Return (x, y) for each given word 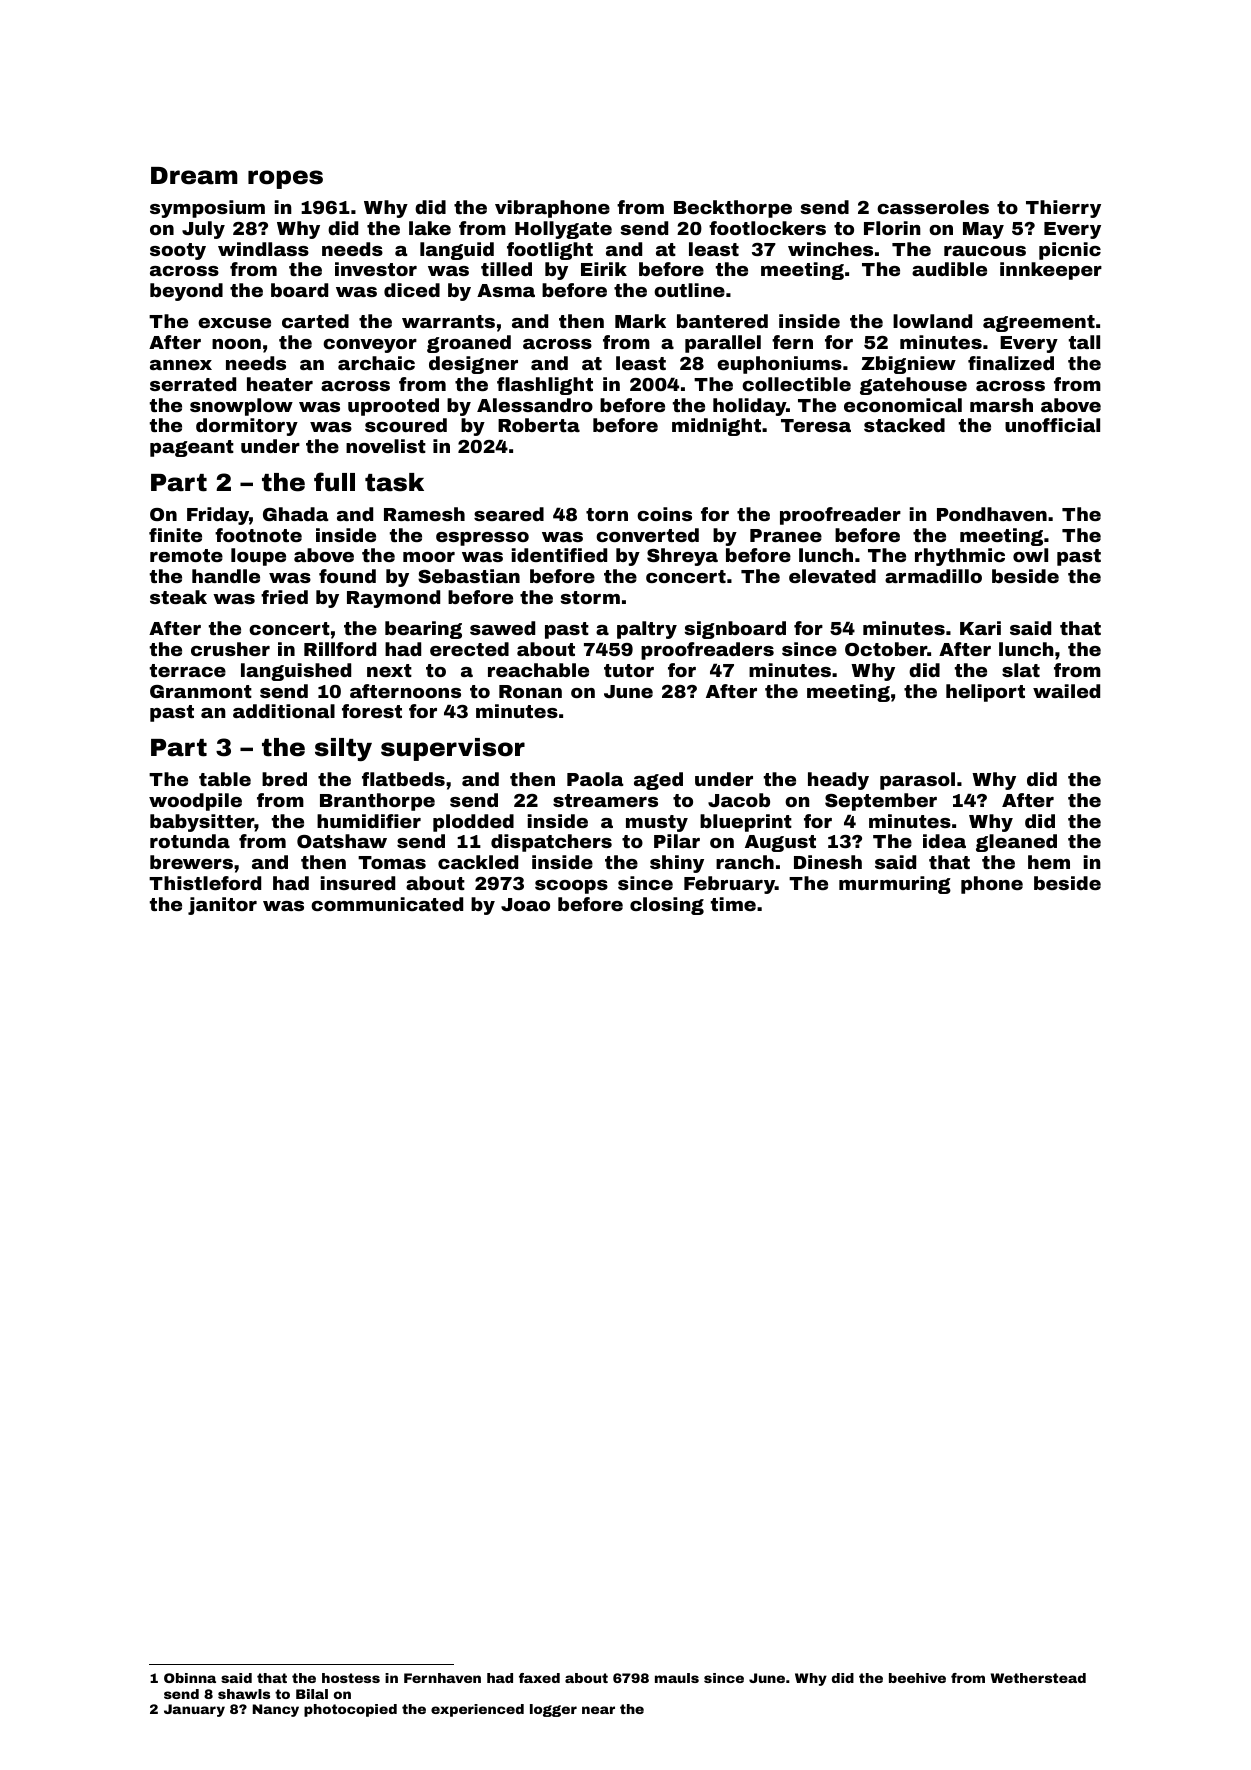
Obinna (190, 1678)
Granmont (201, 691)
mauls (677, 1678)
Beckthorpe (733, 209)
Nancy (276, 1710)
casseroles (933, 207)
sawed (502, 628)
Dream (194, 176)
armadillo (933, 576)
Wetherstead (1038, 1678)
